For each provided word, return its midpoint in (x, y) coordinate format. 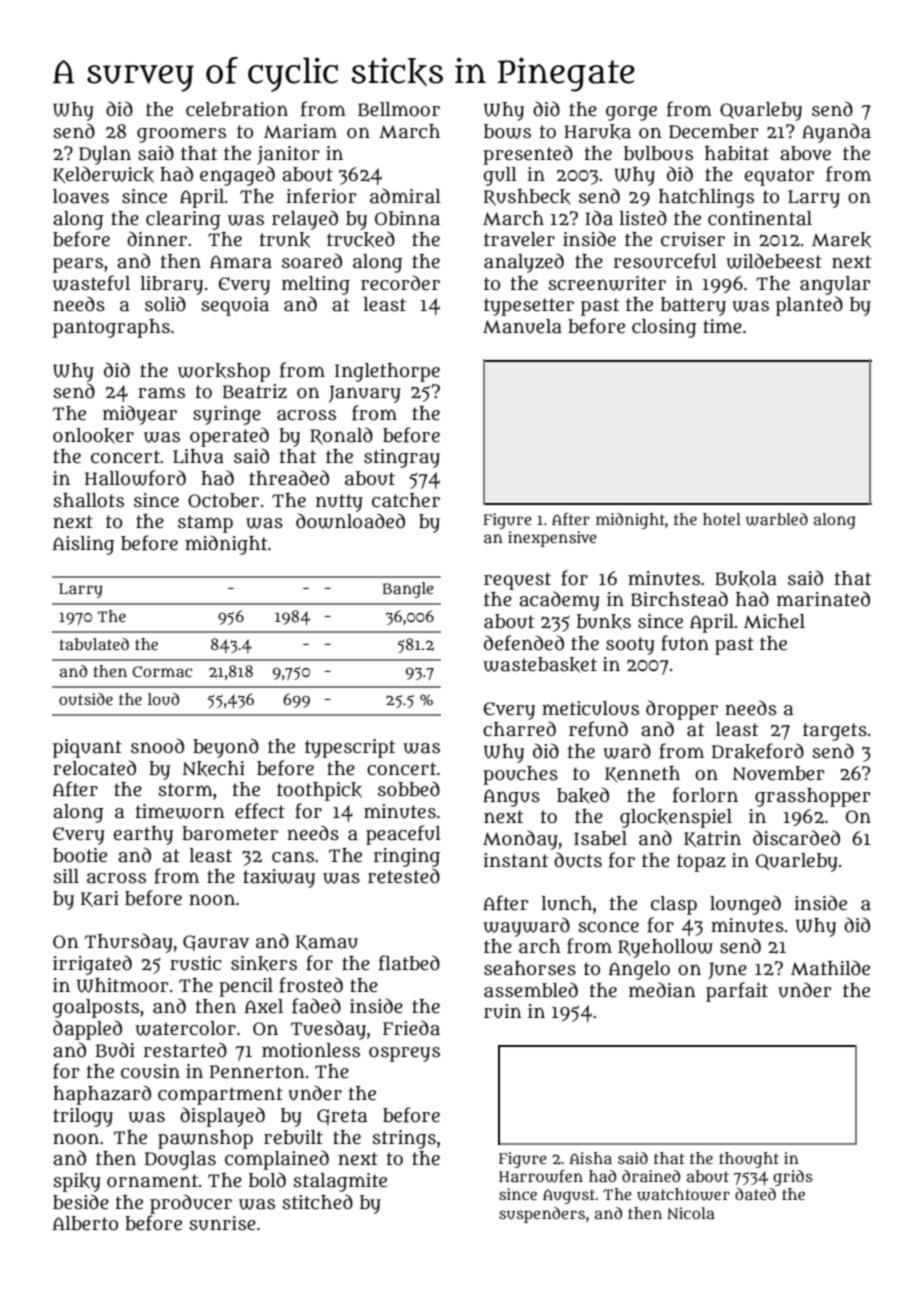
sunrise (222, 1223)
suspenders (542, 1215)
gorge (631, 113)
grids (793, 1178)
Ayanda (836, 133)
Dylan (105, 155)
